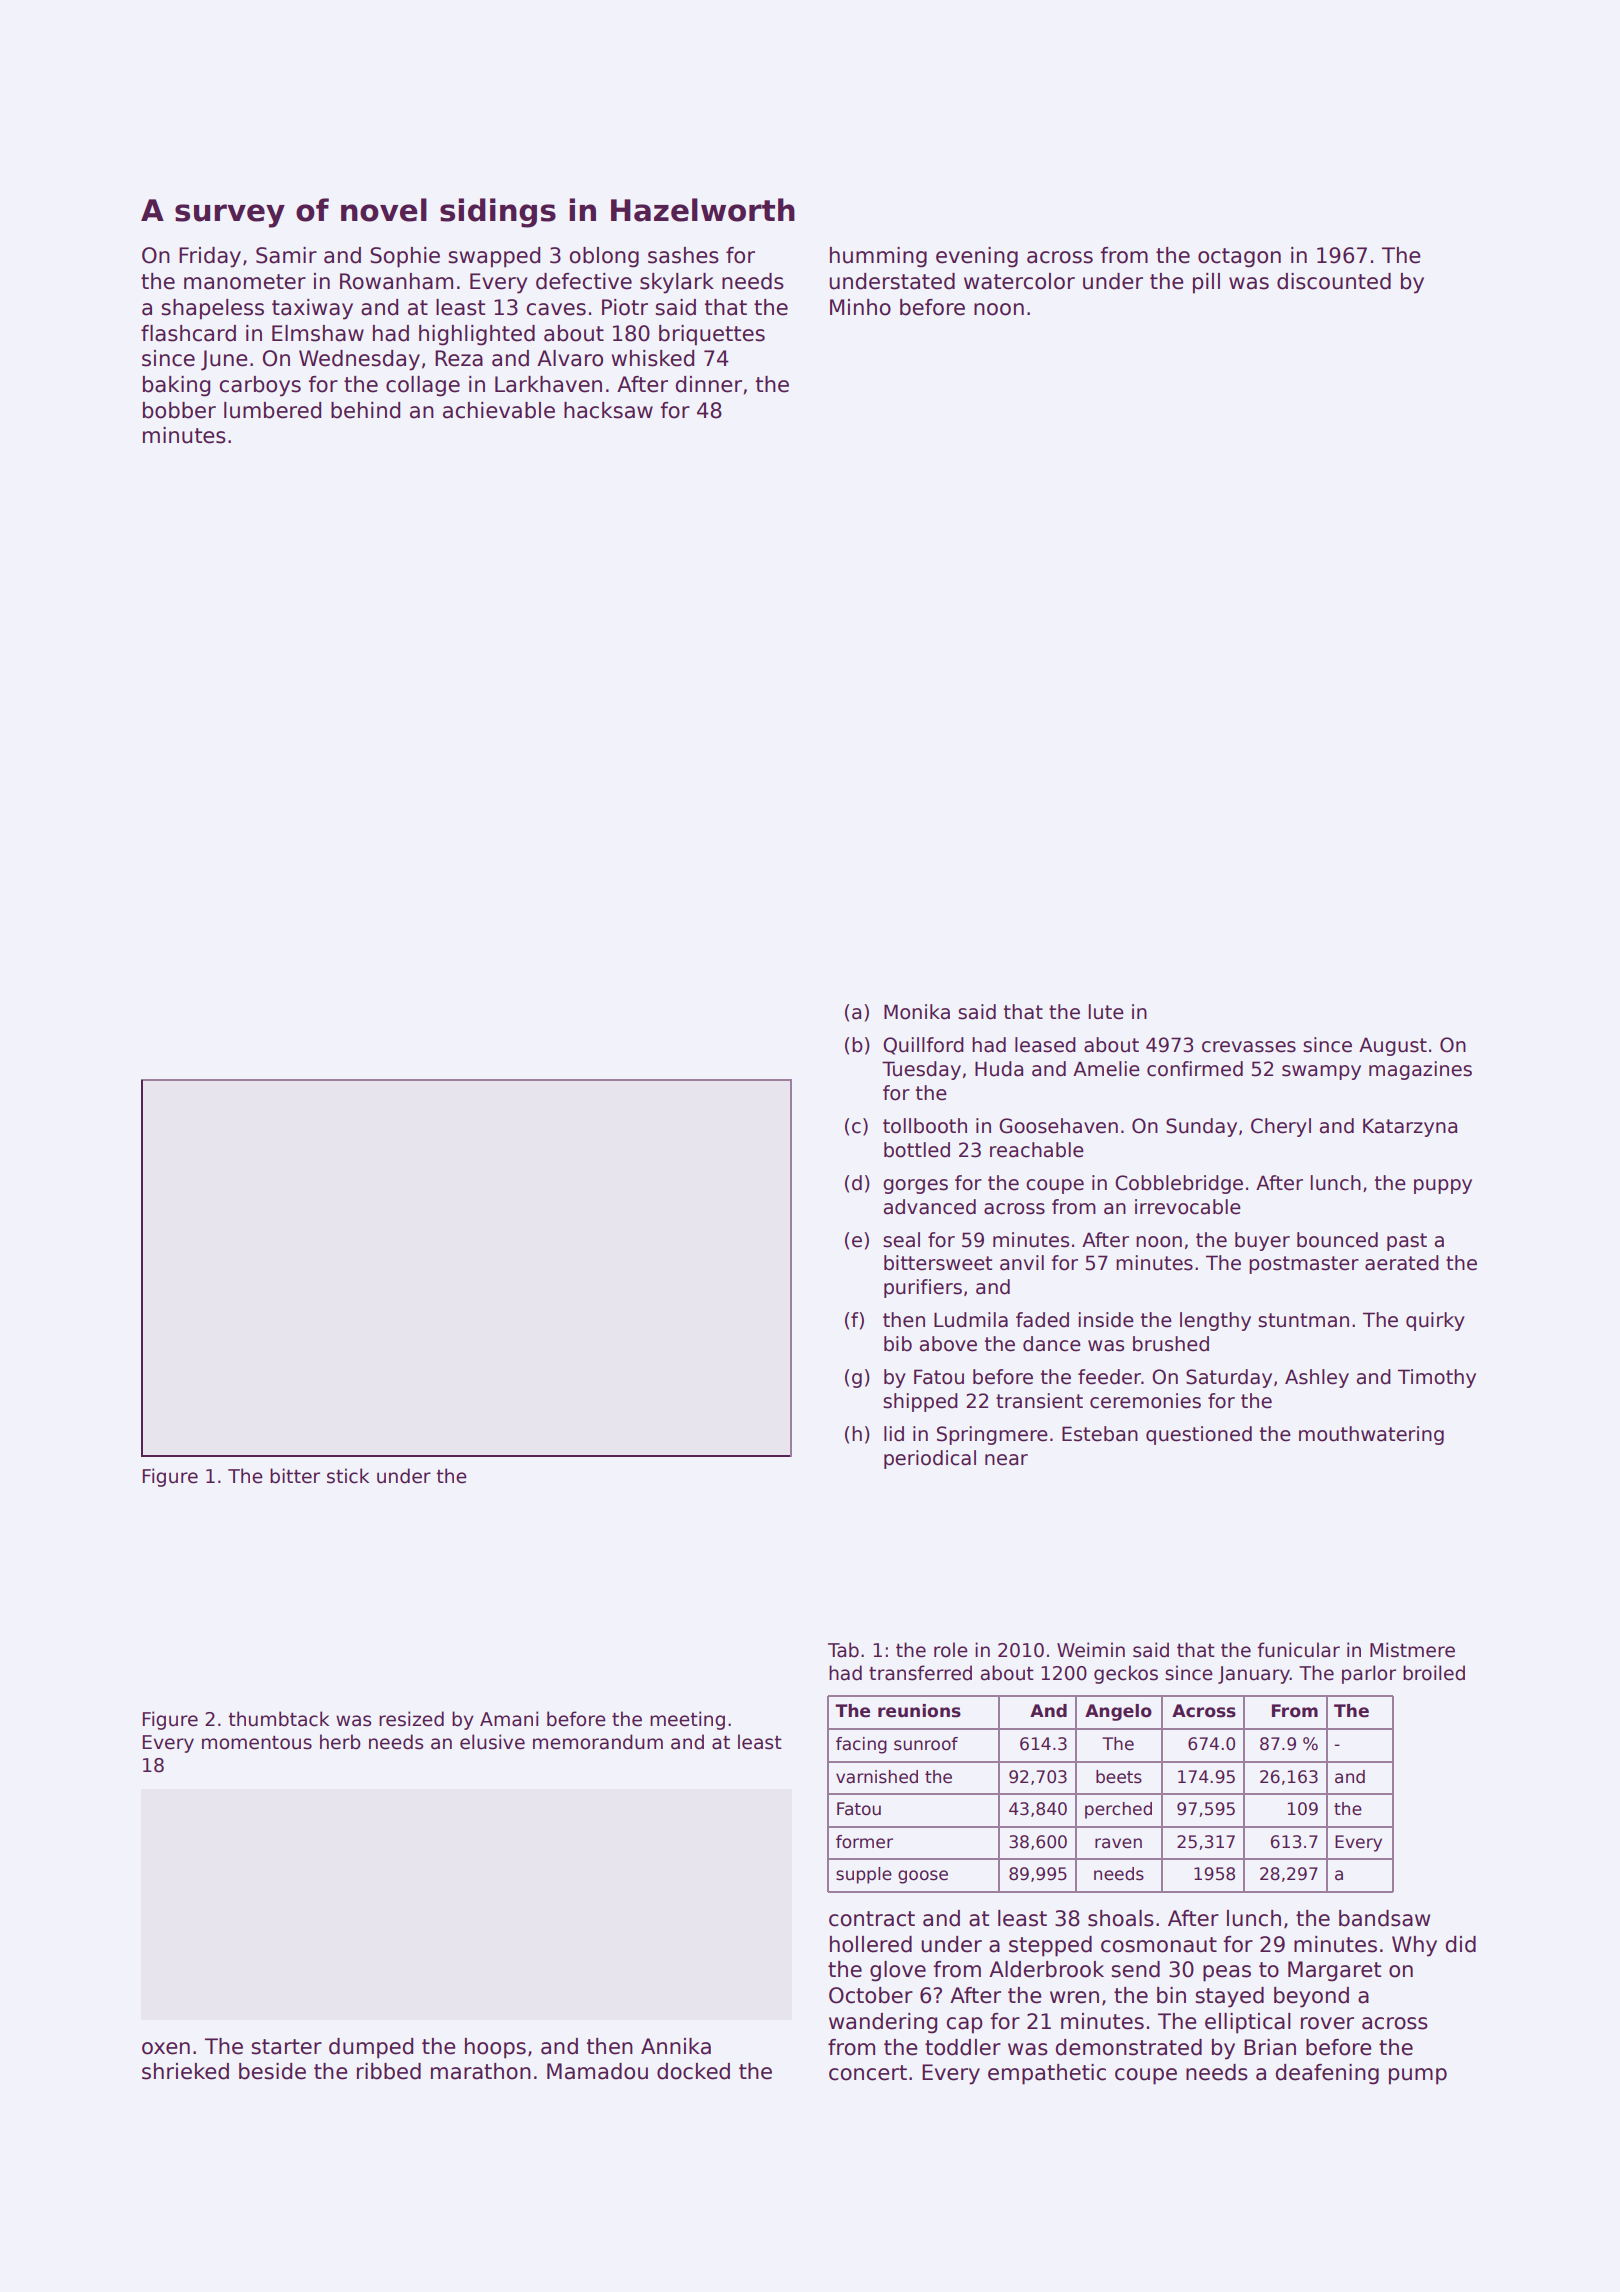  Describe the element at coordinates (1334, 281) in the document. I see `discounted` at that location.
